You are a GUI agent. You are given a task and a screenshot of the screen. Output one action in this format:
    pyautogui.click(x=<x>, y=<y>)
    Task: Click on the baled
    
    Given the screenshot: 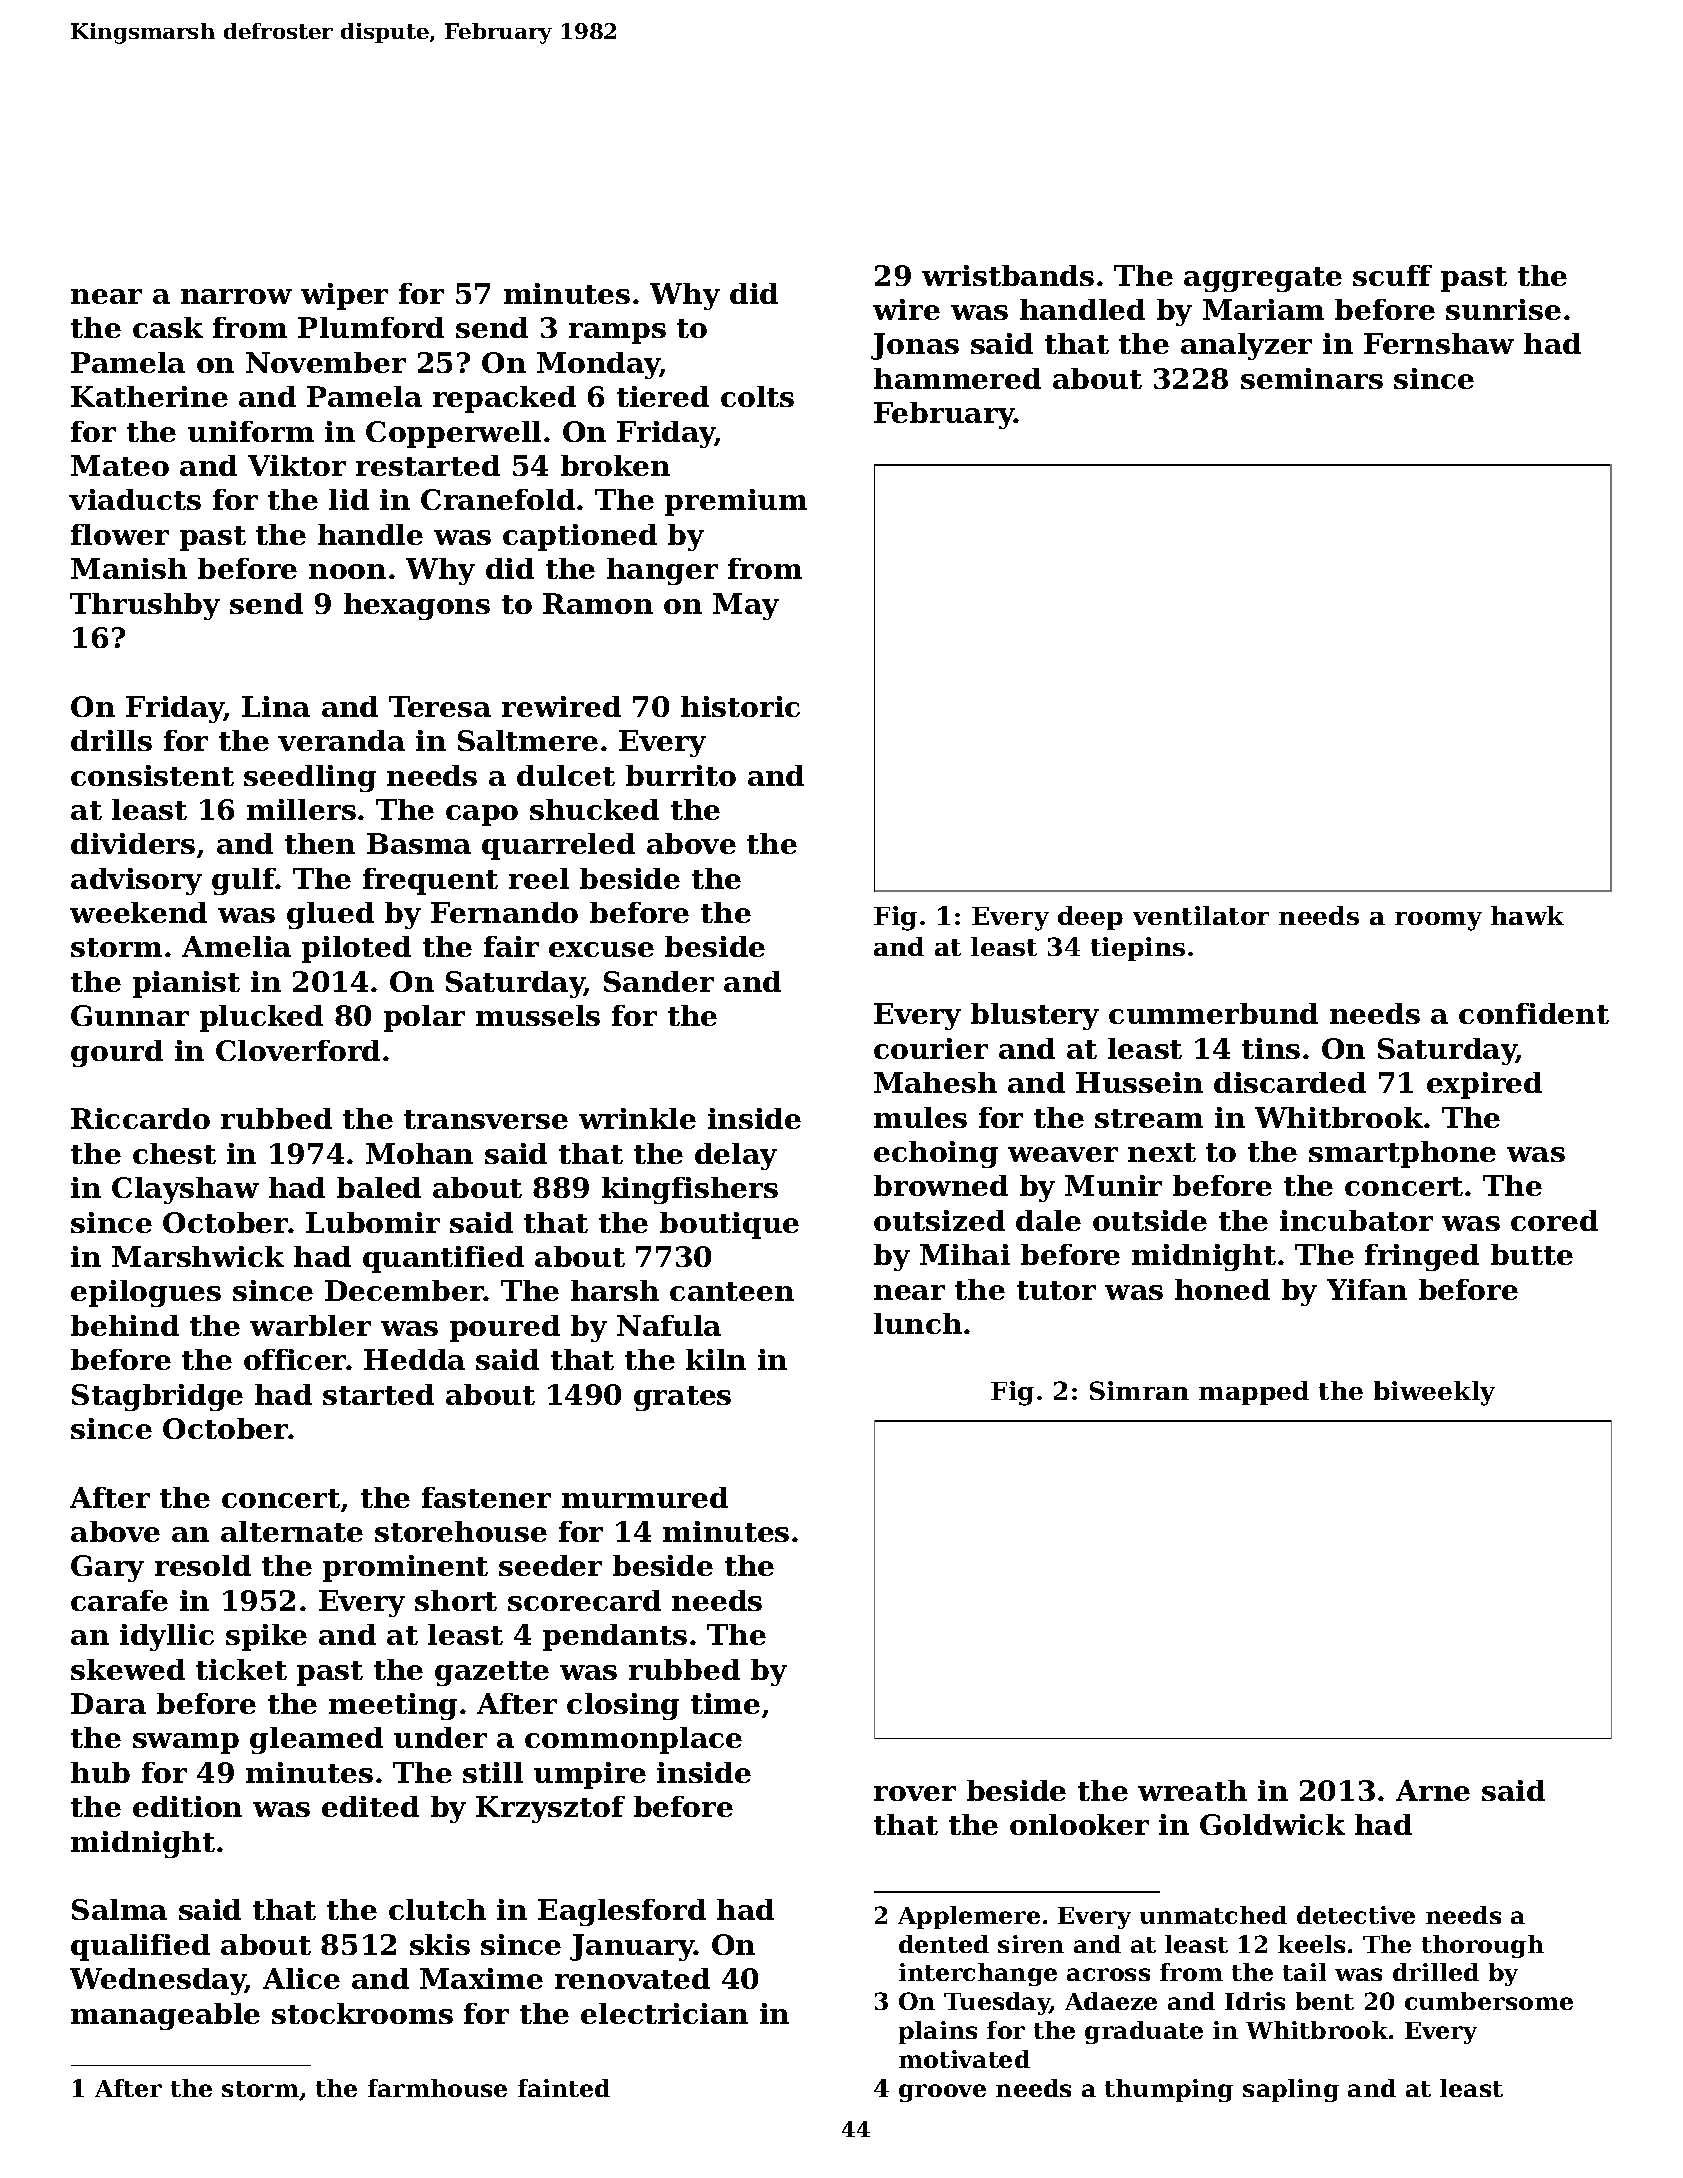 What is the action you would take?
    pyautogui.click(x=379, y=1187)
